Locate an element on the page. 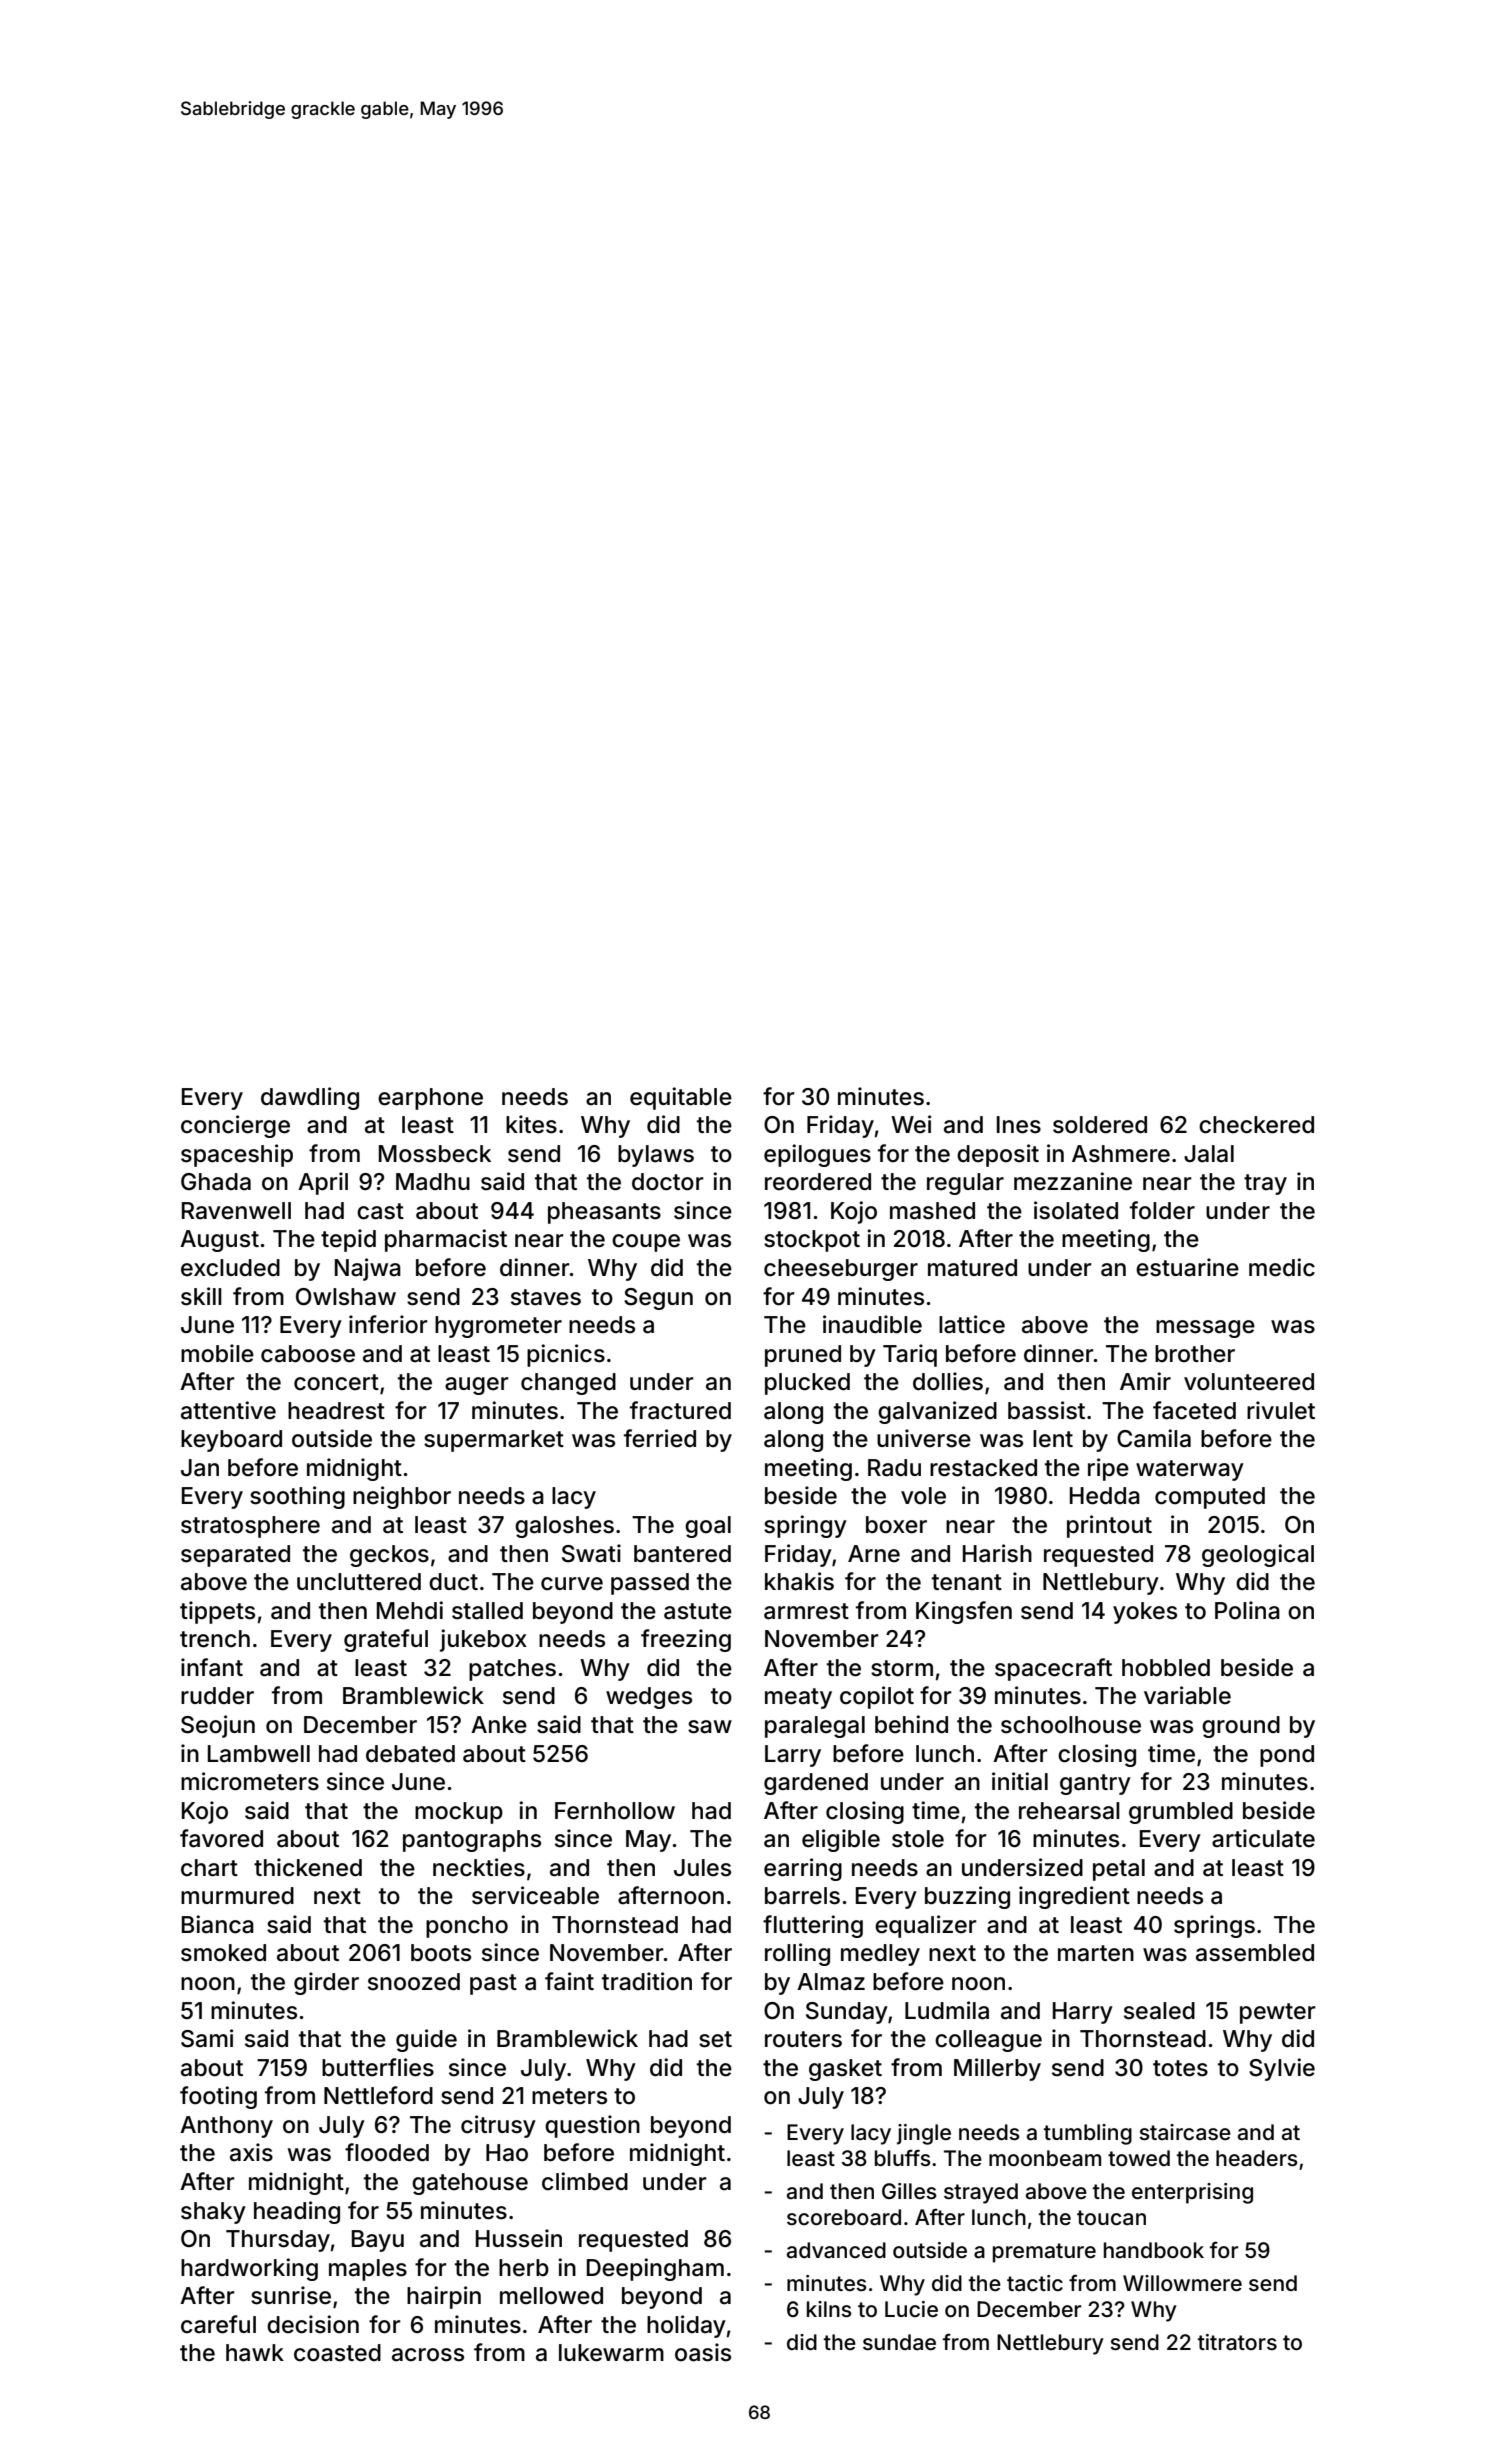 The width and height of the page is (1496, 2464). behind is located at coordinates (911, 1724).
